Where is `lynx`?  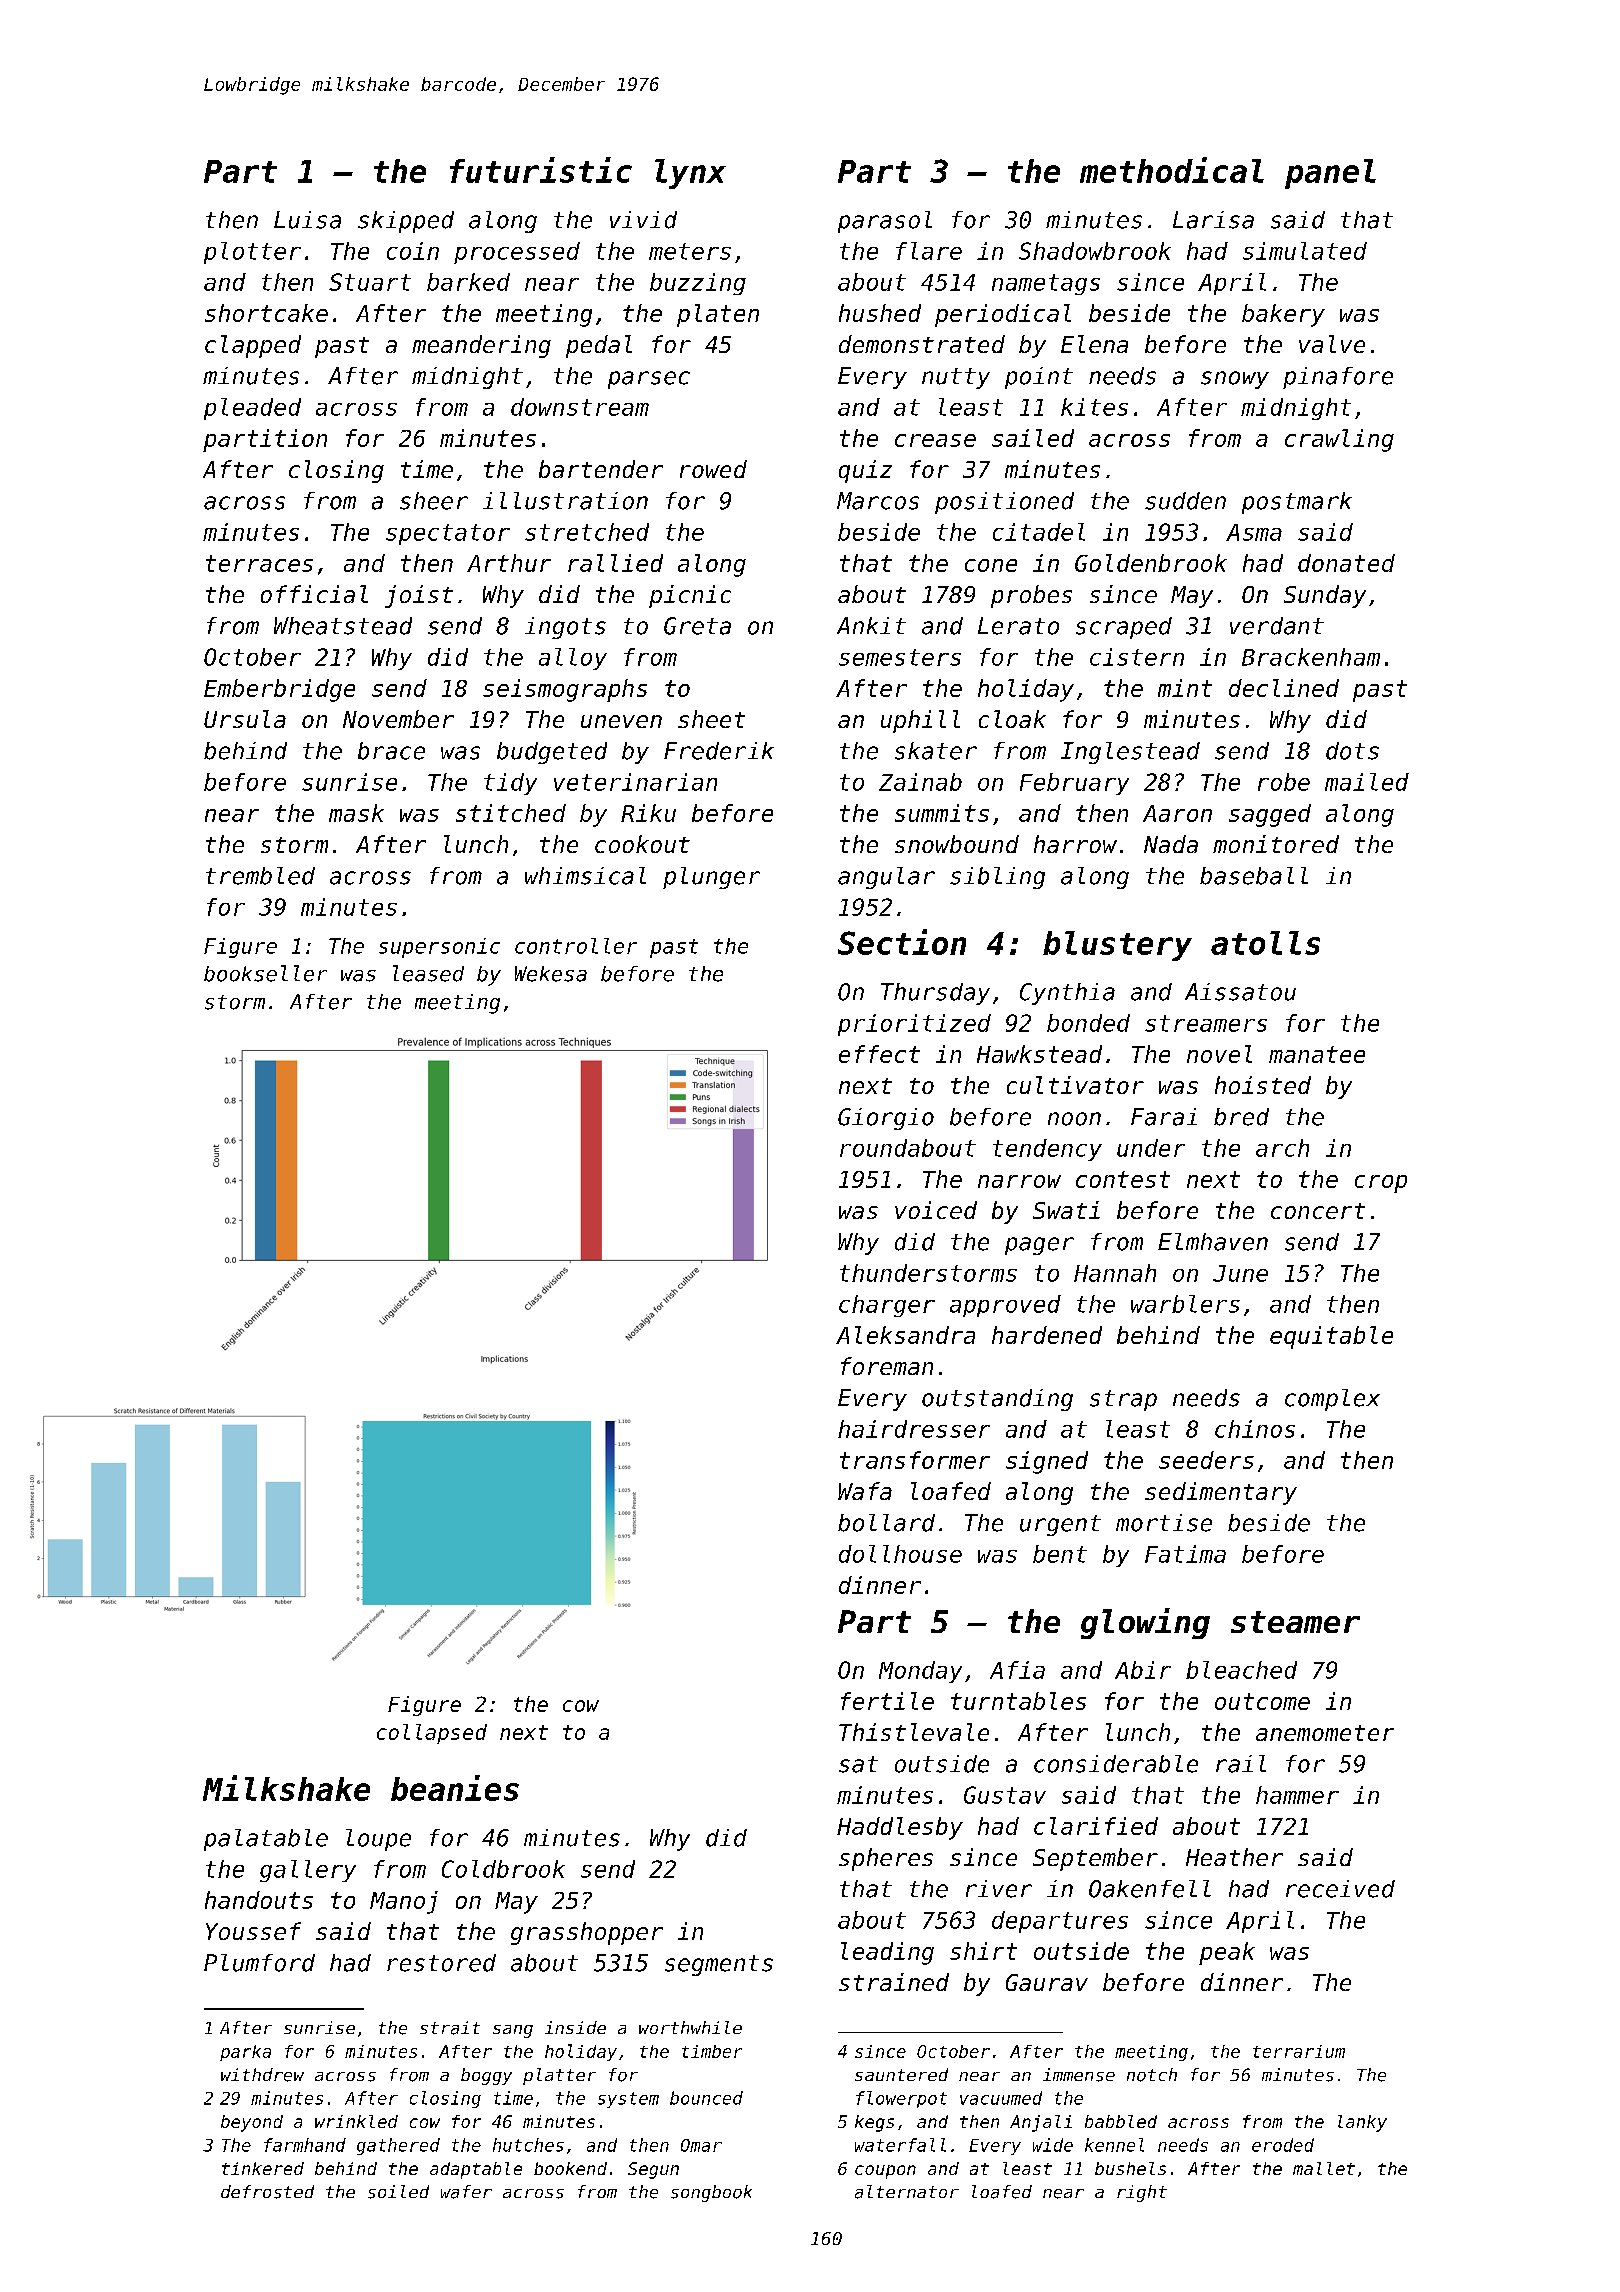 lynx is located at coordinates (690, 174).
